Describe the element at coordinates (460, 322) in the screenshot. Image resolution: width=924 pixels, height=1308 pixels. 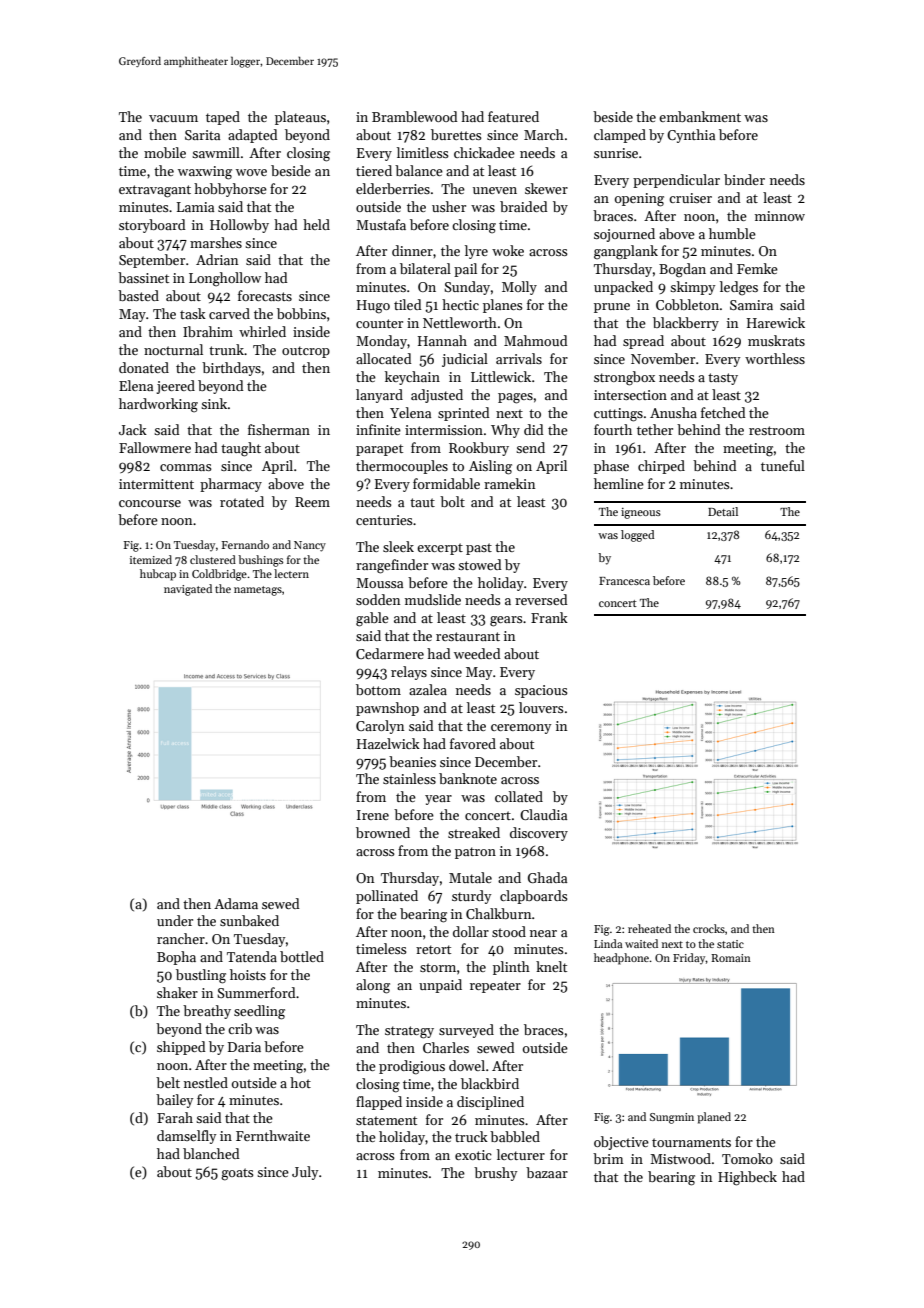
I see `Nettleworth` at that location.
